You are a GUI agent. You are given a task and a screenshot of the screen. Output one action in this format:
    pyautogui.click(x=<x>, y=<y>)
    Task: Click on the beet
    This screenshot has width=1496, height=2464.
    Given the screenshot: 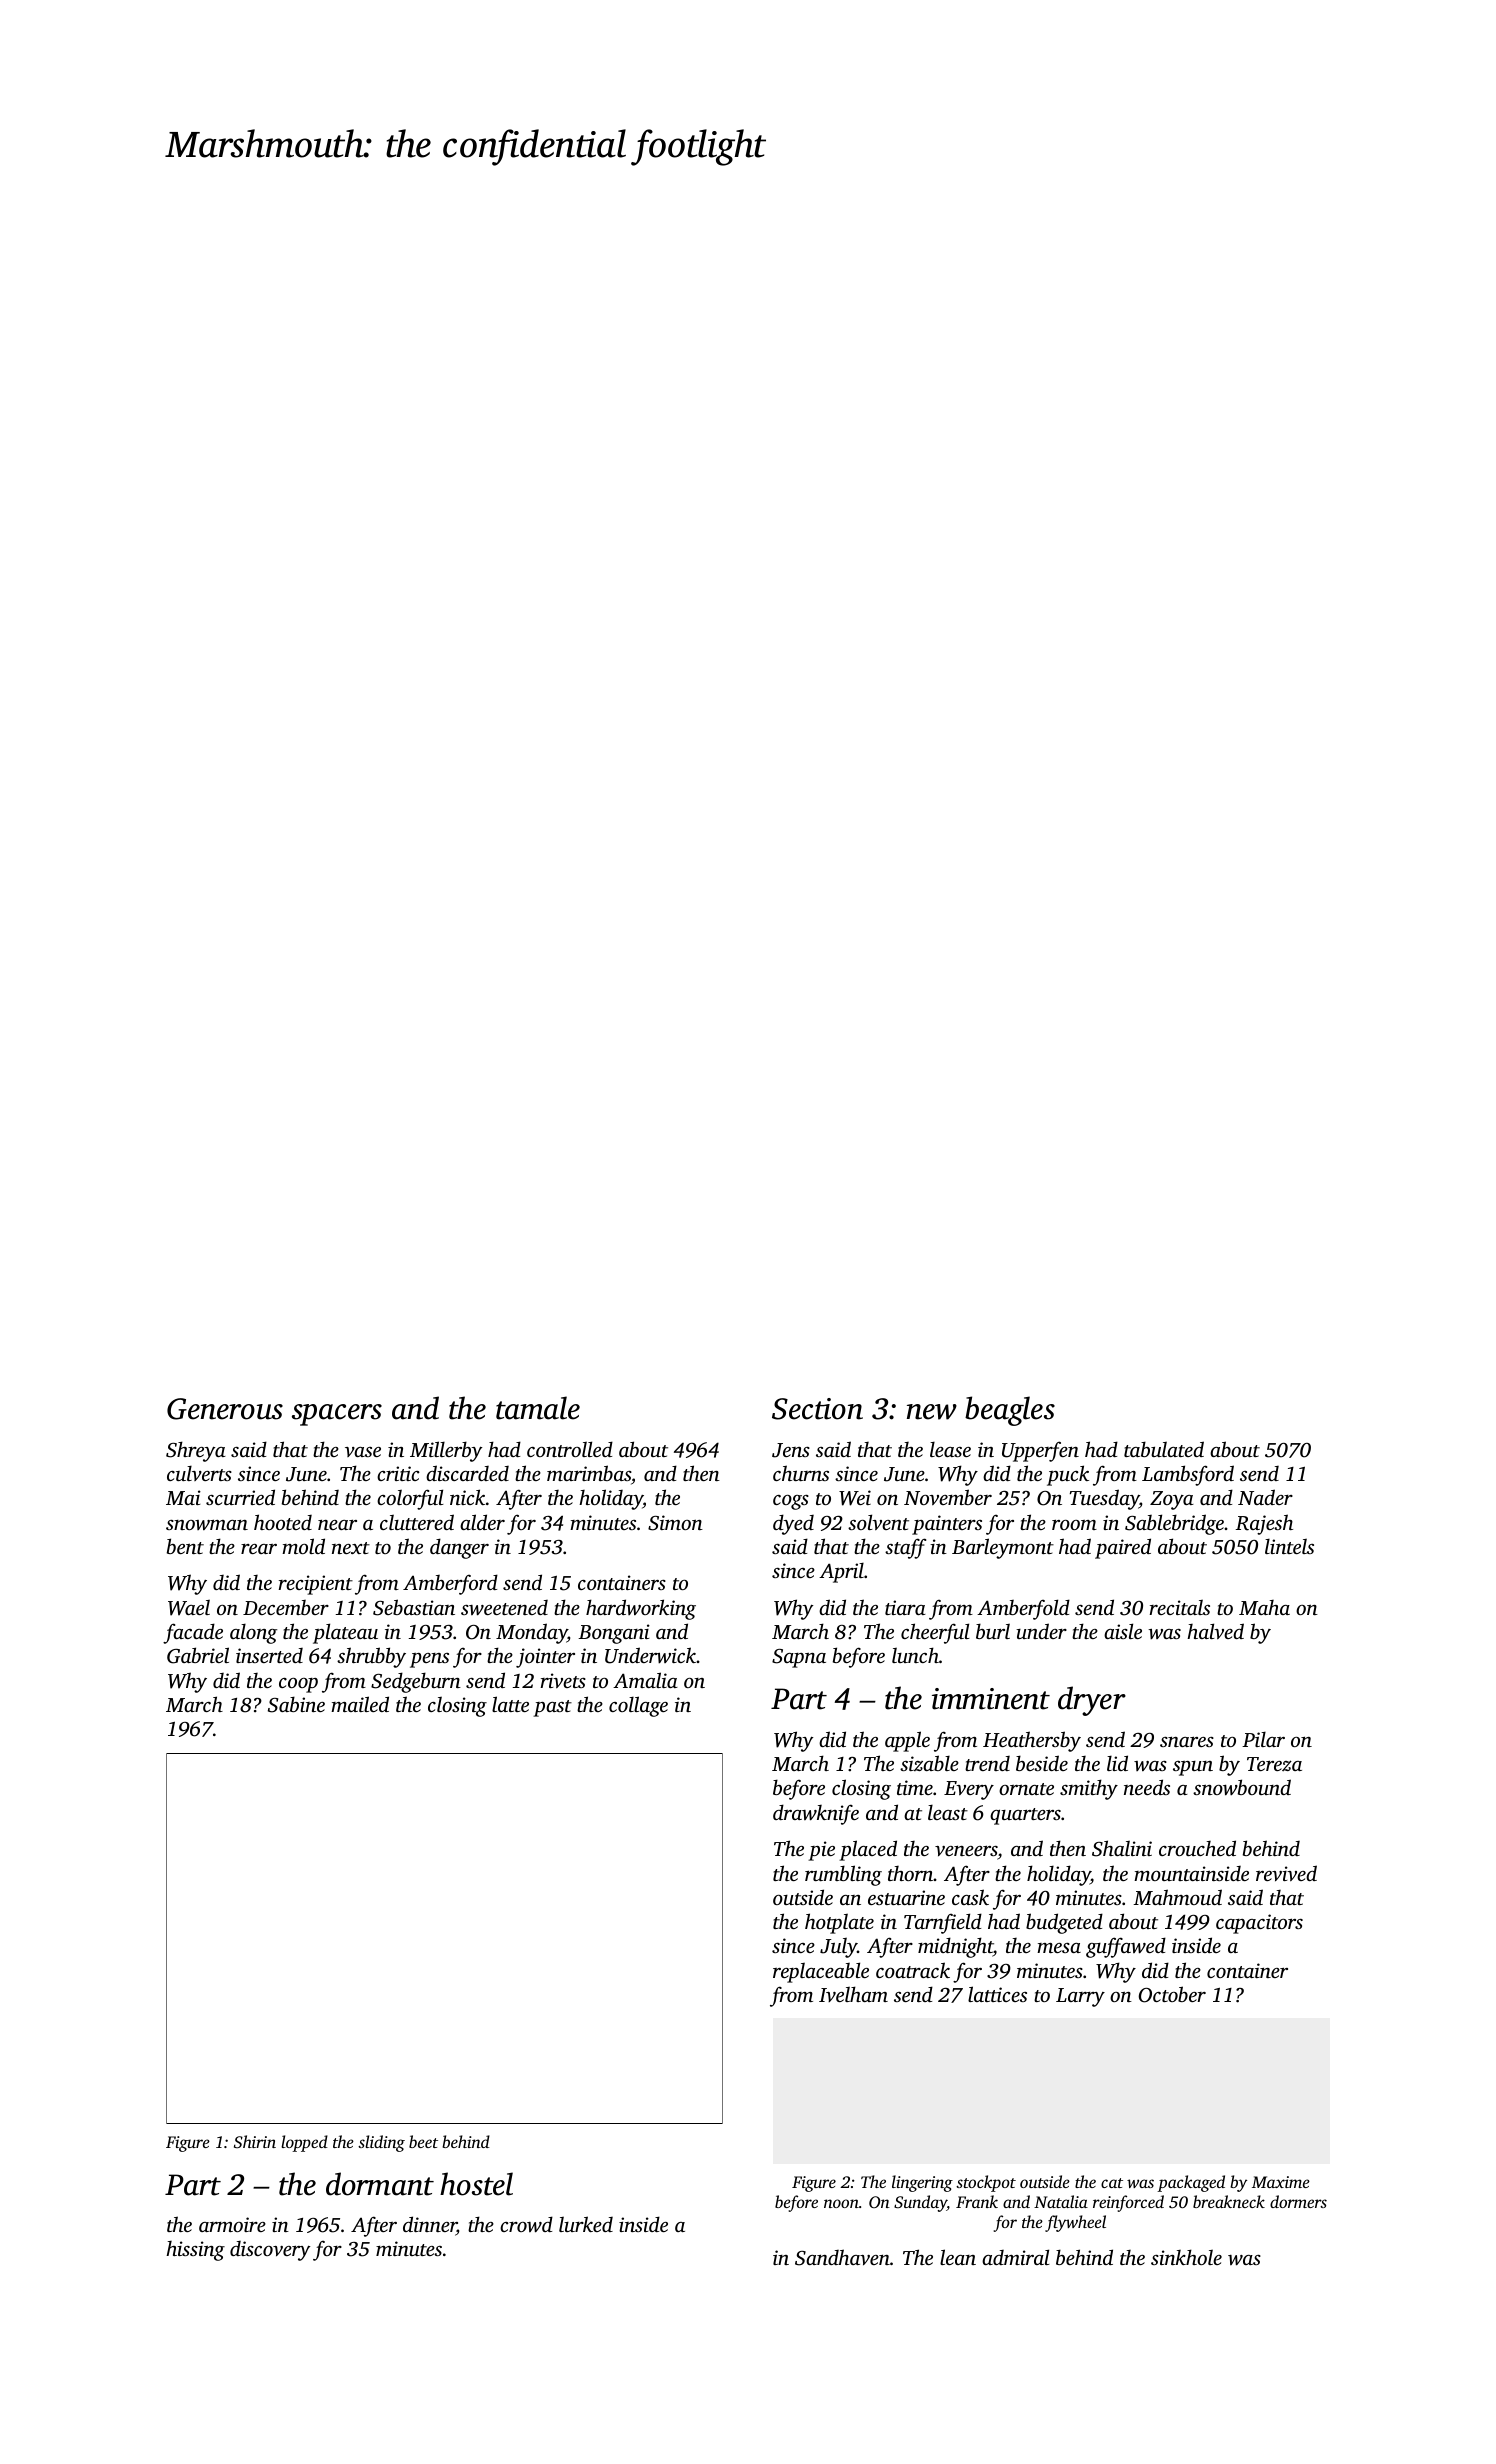 What is the action you would take?
    pyautogui.click(x=423, y=2141)
